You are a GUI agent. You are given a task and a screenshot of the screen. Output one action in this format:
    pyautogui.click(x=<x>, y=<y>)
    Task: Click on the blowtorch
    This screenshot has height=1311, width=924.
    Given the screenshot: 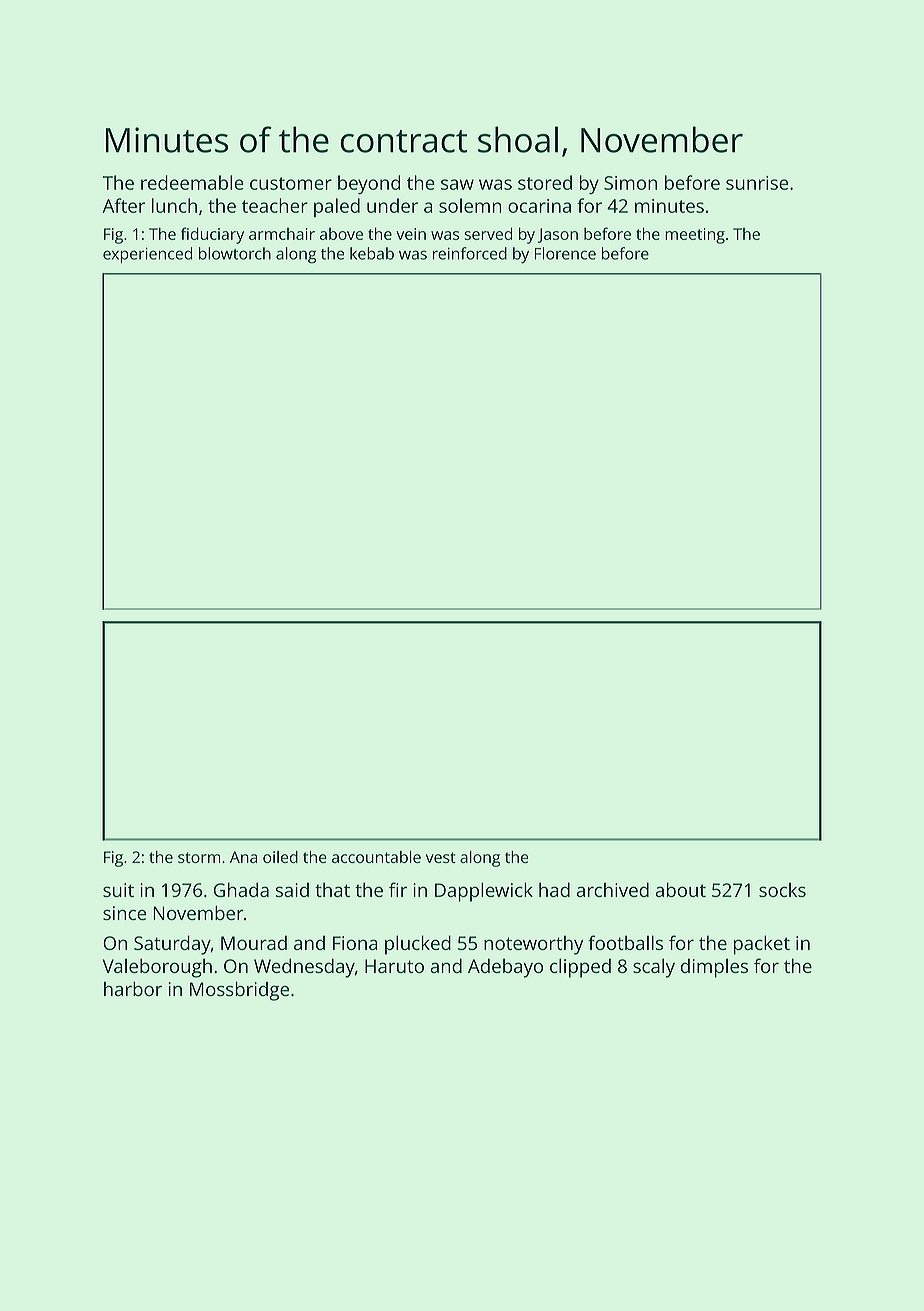 What is the action you would take?
    pyautogui.click(x=235, y=253)
